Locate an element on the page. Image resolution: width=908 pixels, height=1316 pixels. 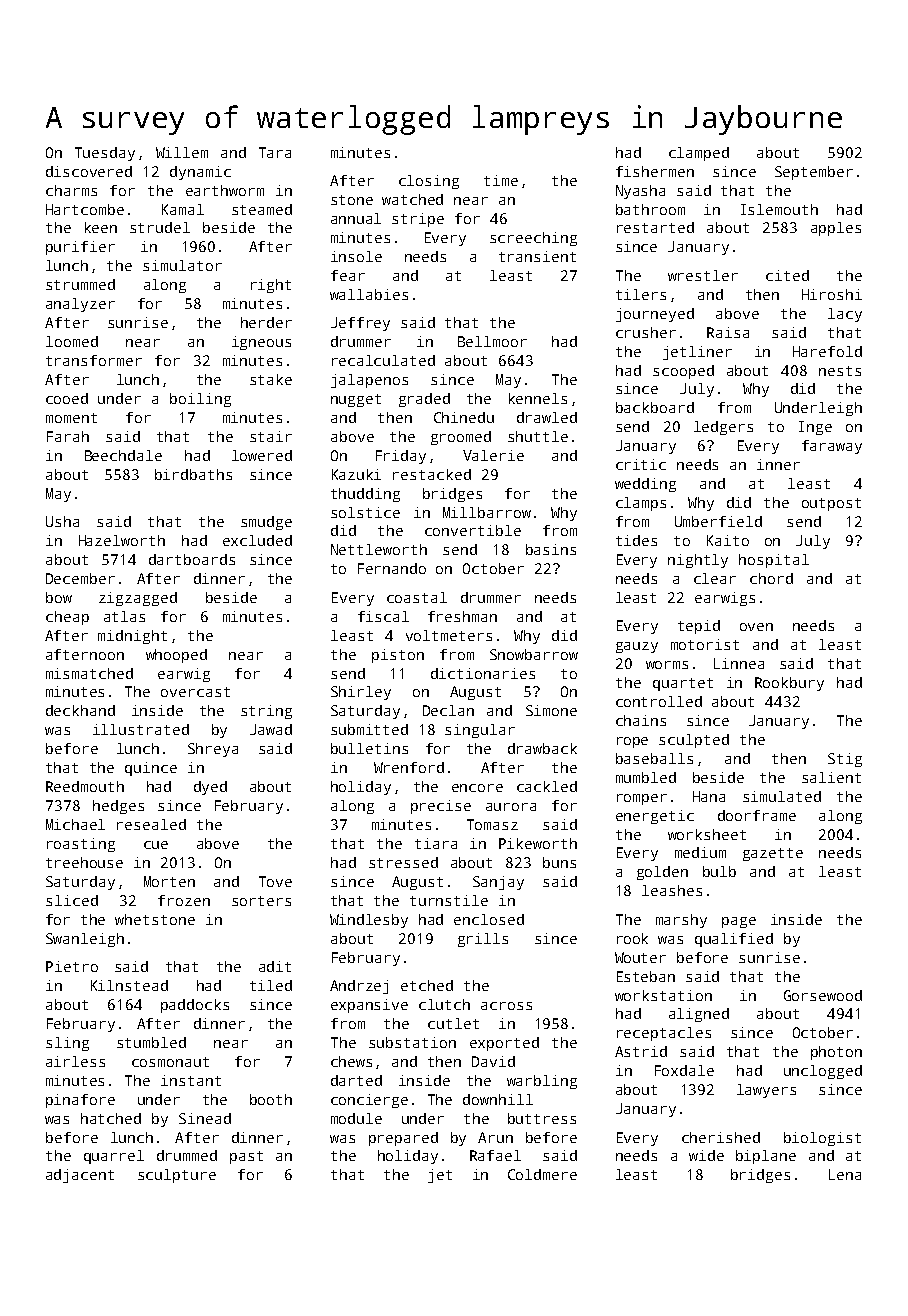
watched is located at coordinates (412, 199).
